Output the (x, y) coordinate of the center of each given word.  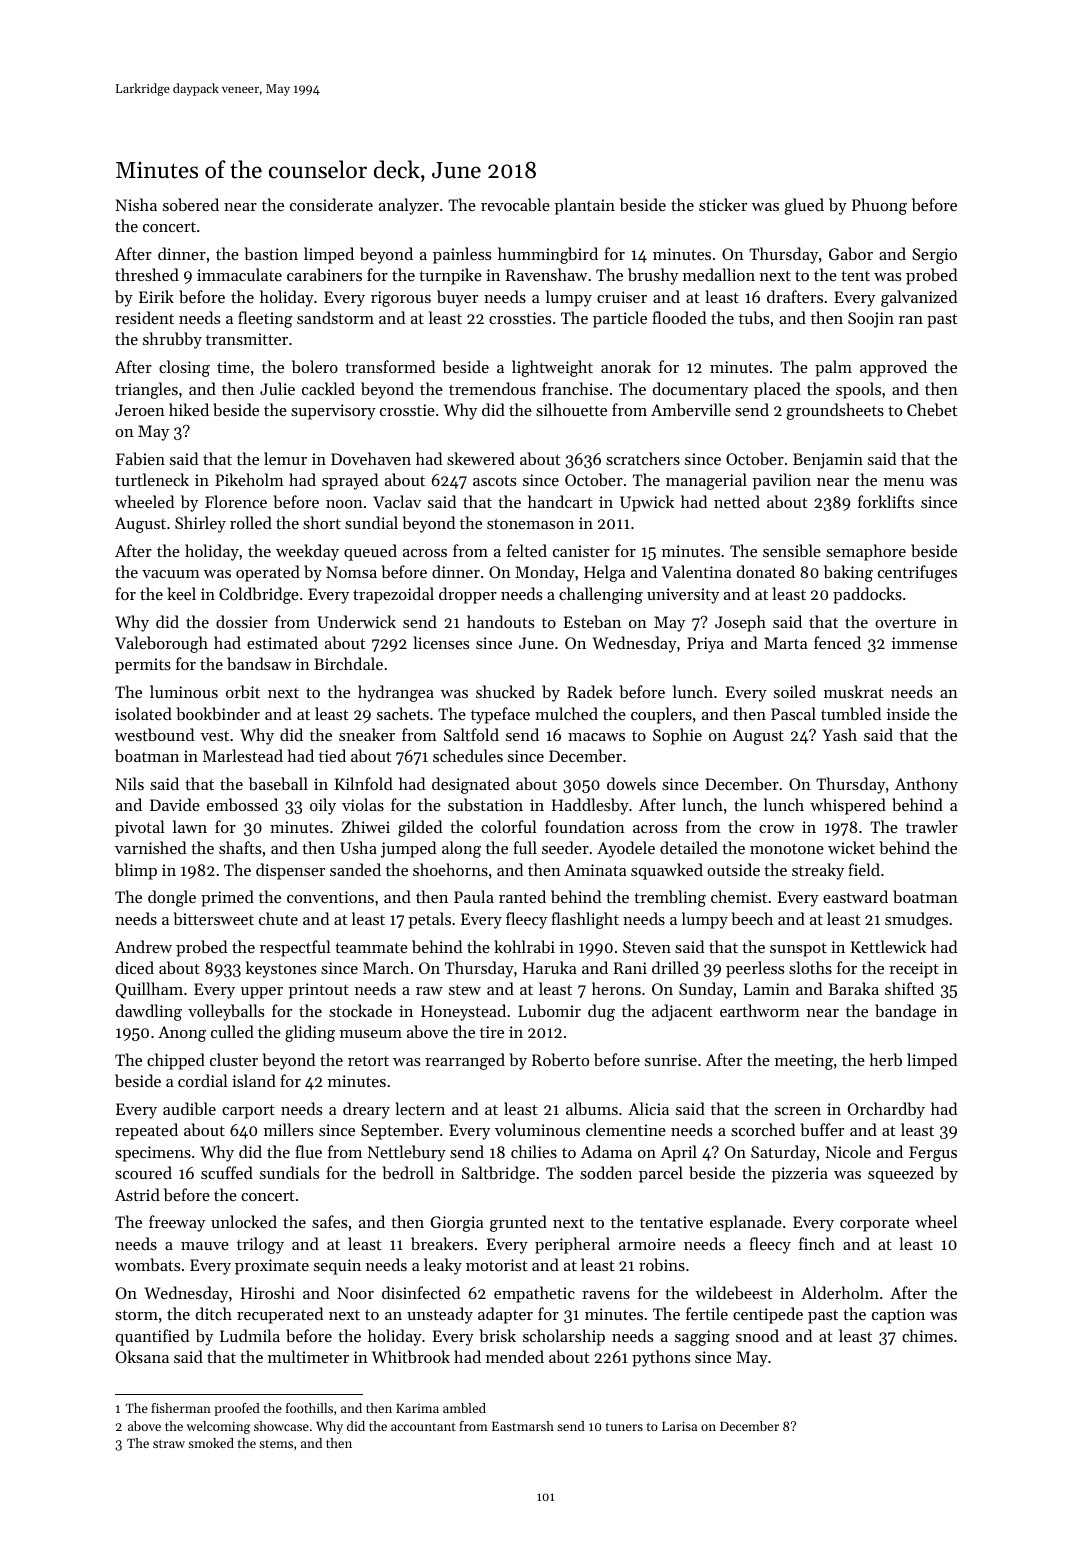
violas (363, 804)
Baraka (853, 988)
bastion (271, 253)
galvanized (919, 298)
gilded (420, 828)
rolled (251, 522)
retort (368, 1061)
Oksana (142, 1356)
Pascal (793, 713)
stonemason (530, 524)
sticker (723, 204)
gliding (310, 1033)
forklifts (886, 501)
